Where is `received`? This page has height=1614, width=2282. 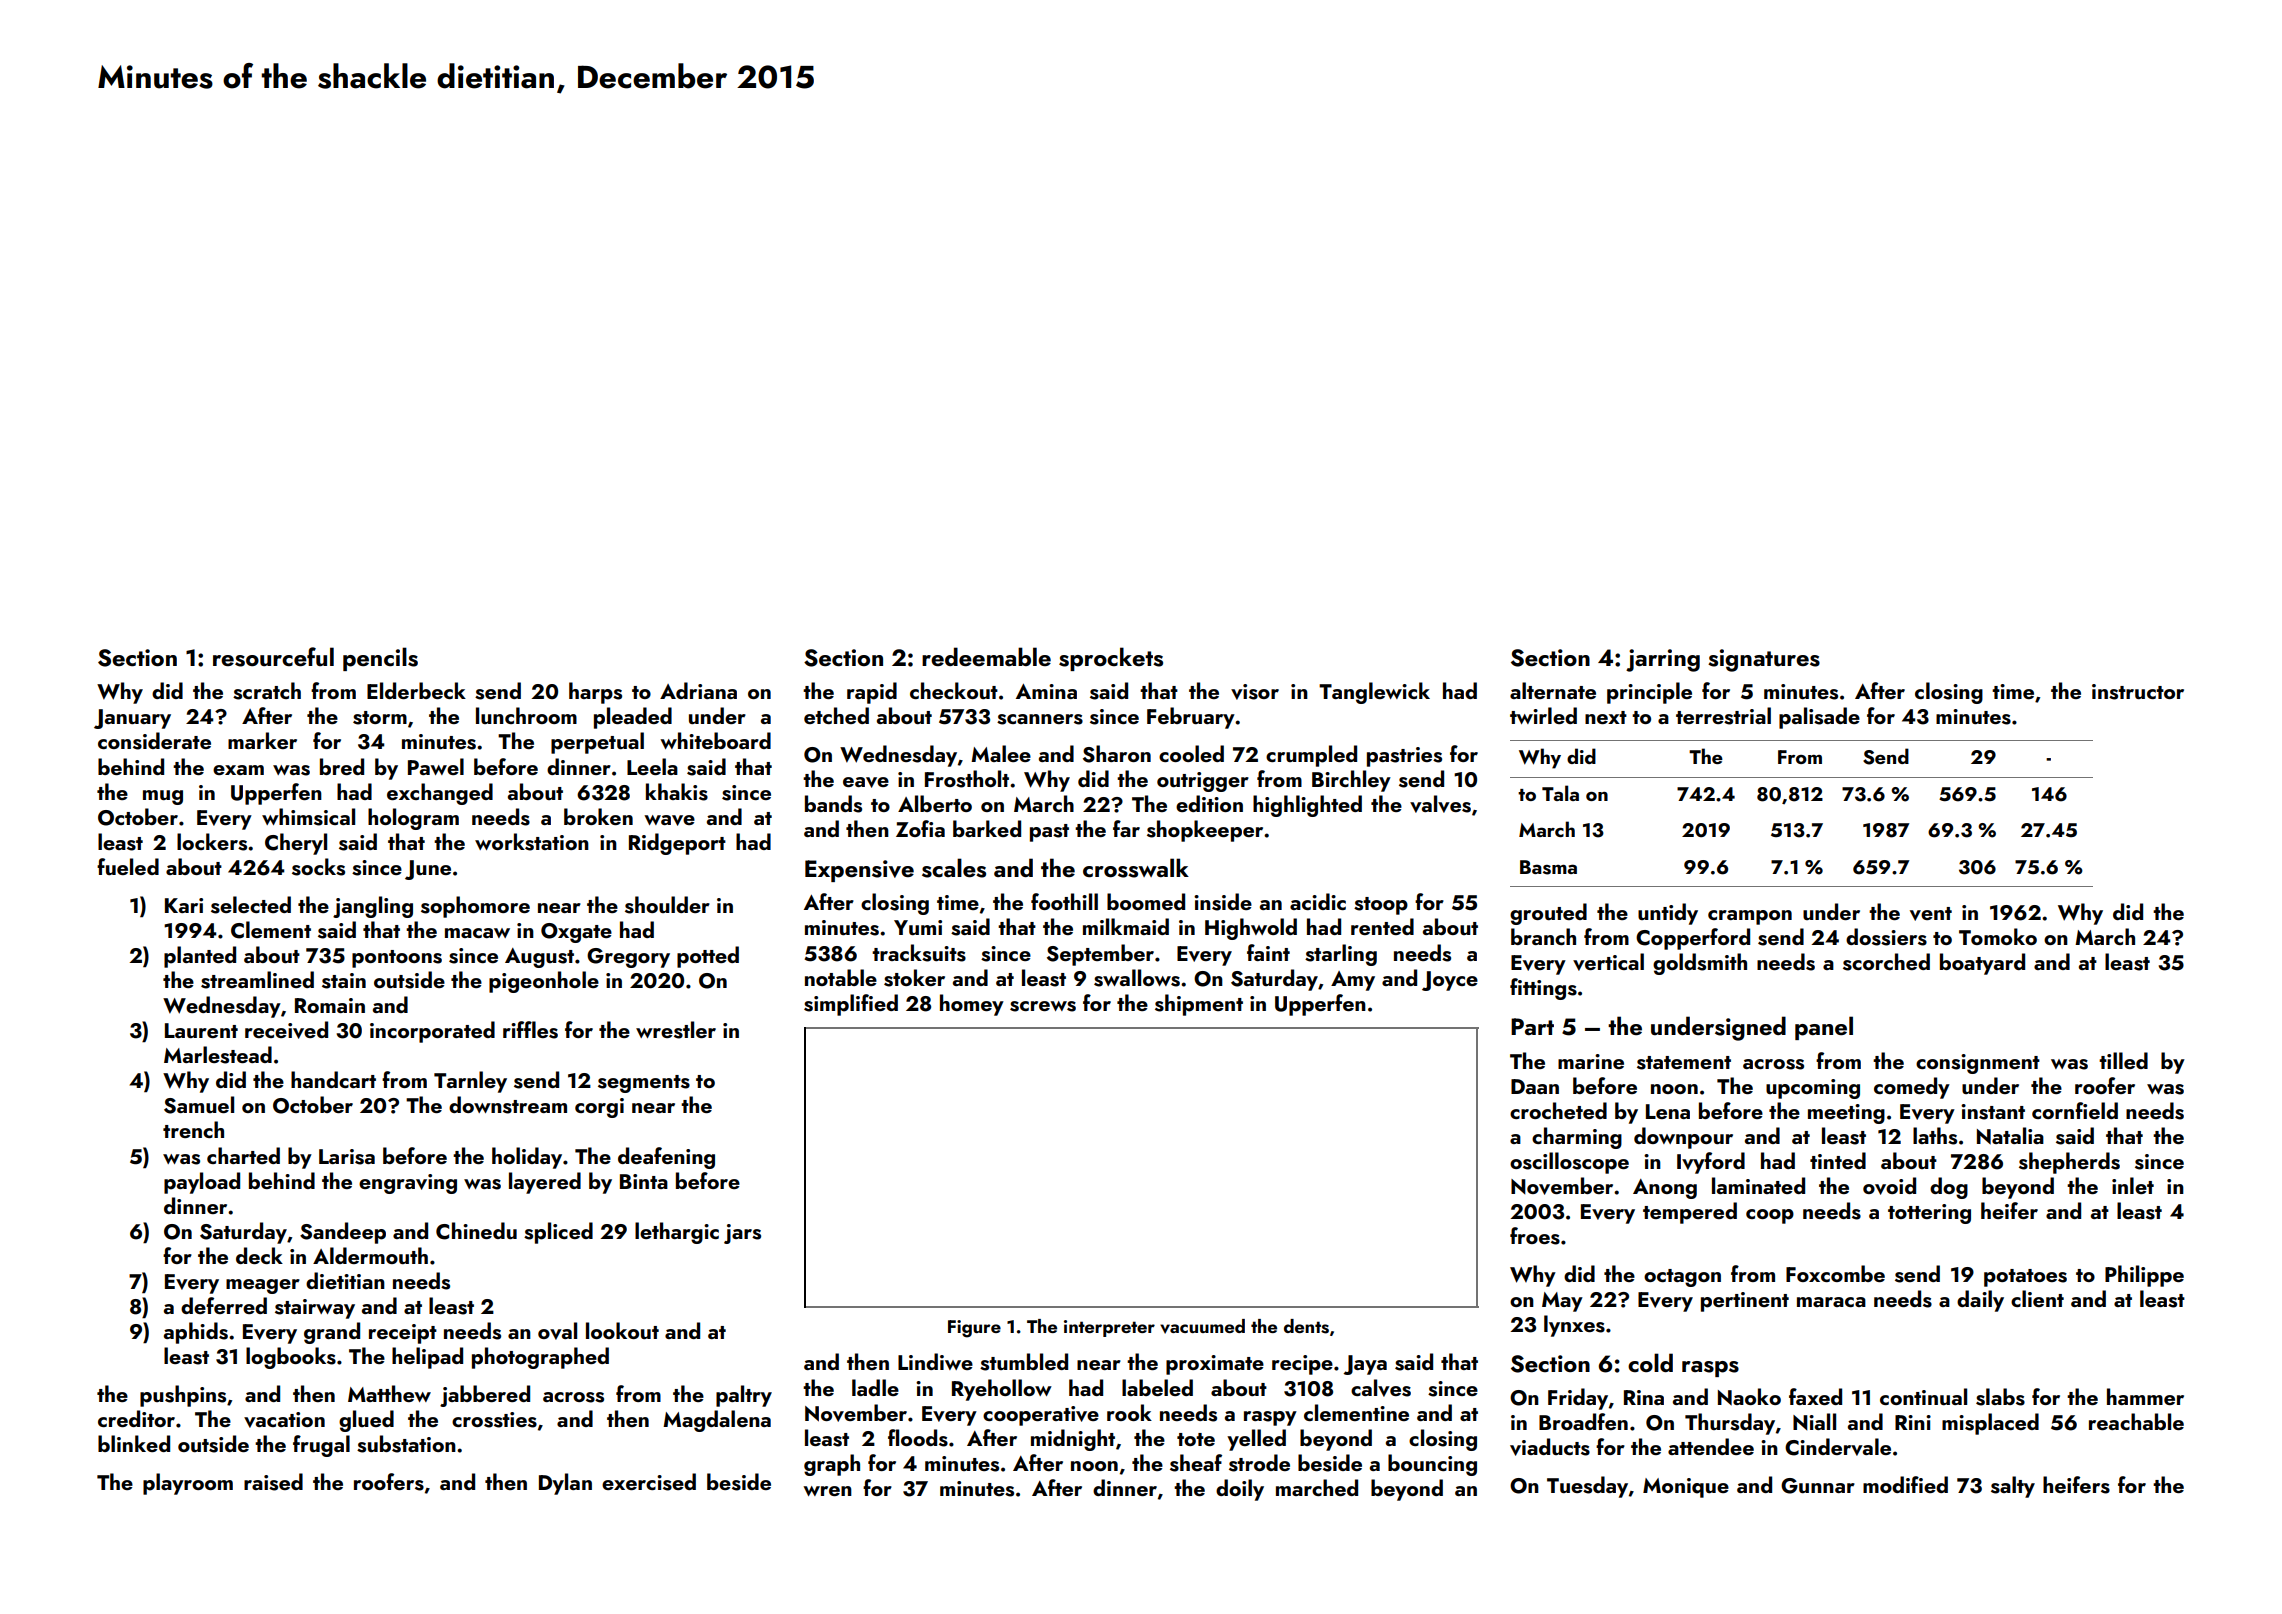 received is located at coordinates (286, 1030).
